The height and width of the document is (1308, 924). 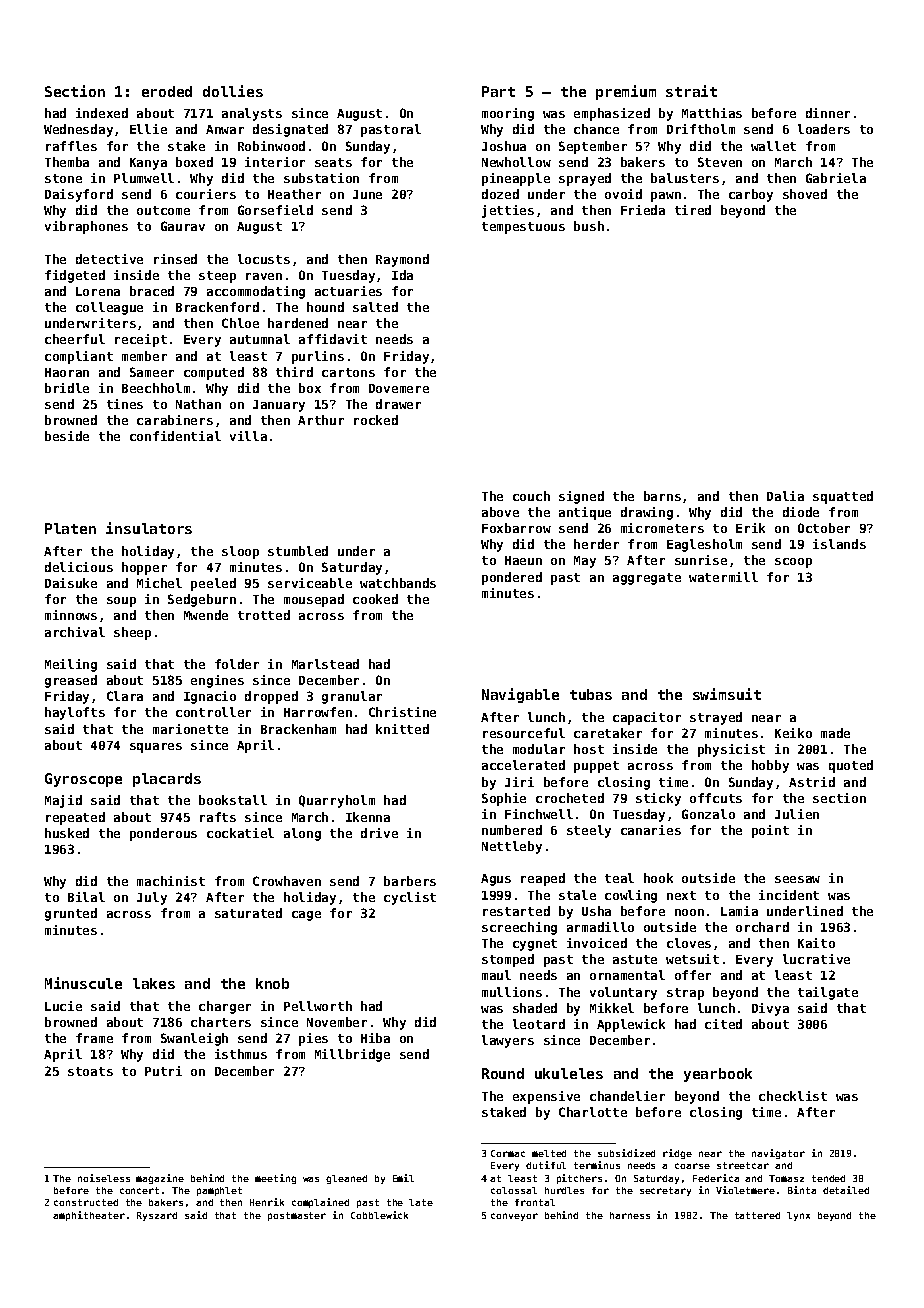 What do you see at coordinates (310, 583) in the document?
I see `serviceable` at bounding box center [310, 583].
